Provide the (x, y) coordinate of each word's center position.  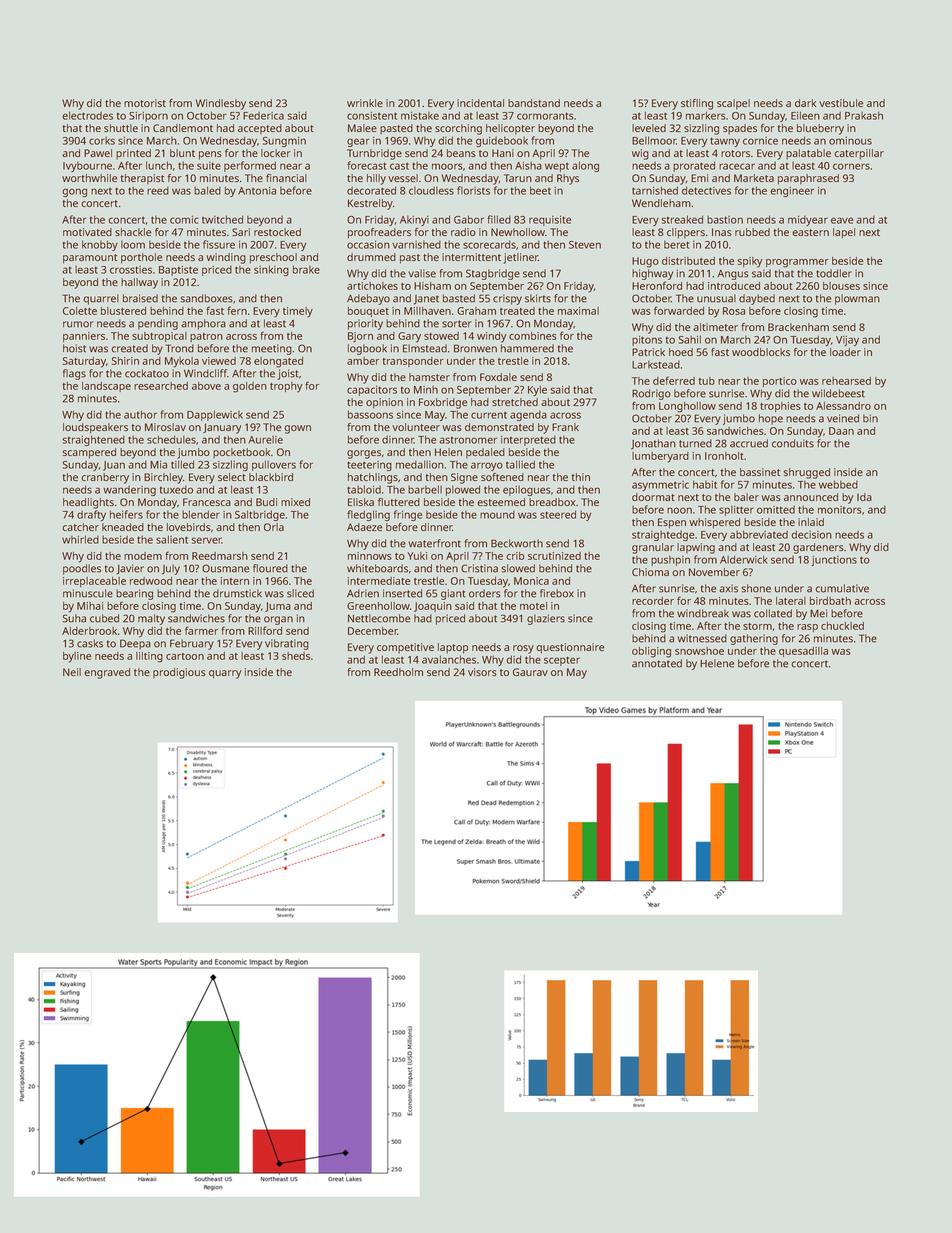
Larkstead (656, 364)
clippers (686, 233)
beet (540, 190)
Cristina (479, 568)
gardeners (818, 548)
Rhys (568, 179)
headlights (88, 503)
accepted (260, 129)
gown (297, 429)
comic (184, 220)
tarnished (655, 190)
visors (482, 672)
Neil (72, 672)
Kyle (537, 390)
